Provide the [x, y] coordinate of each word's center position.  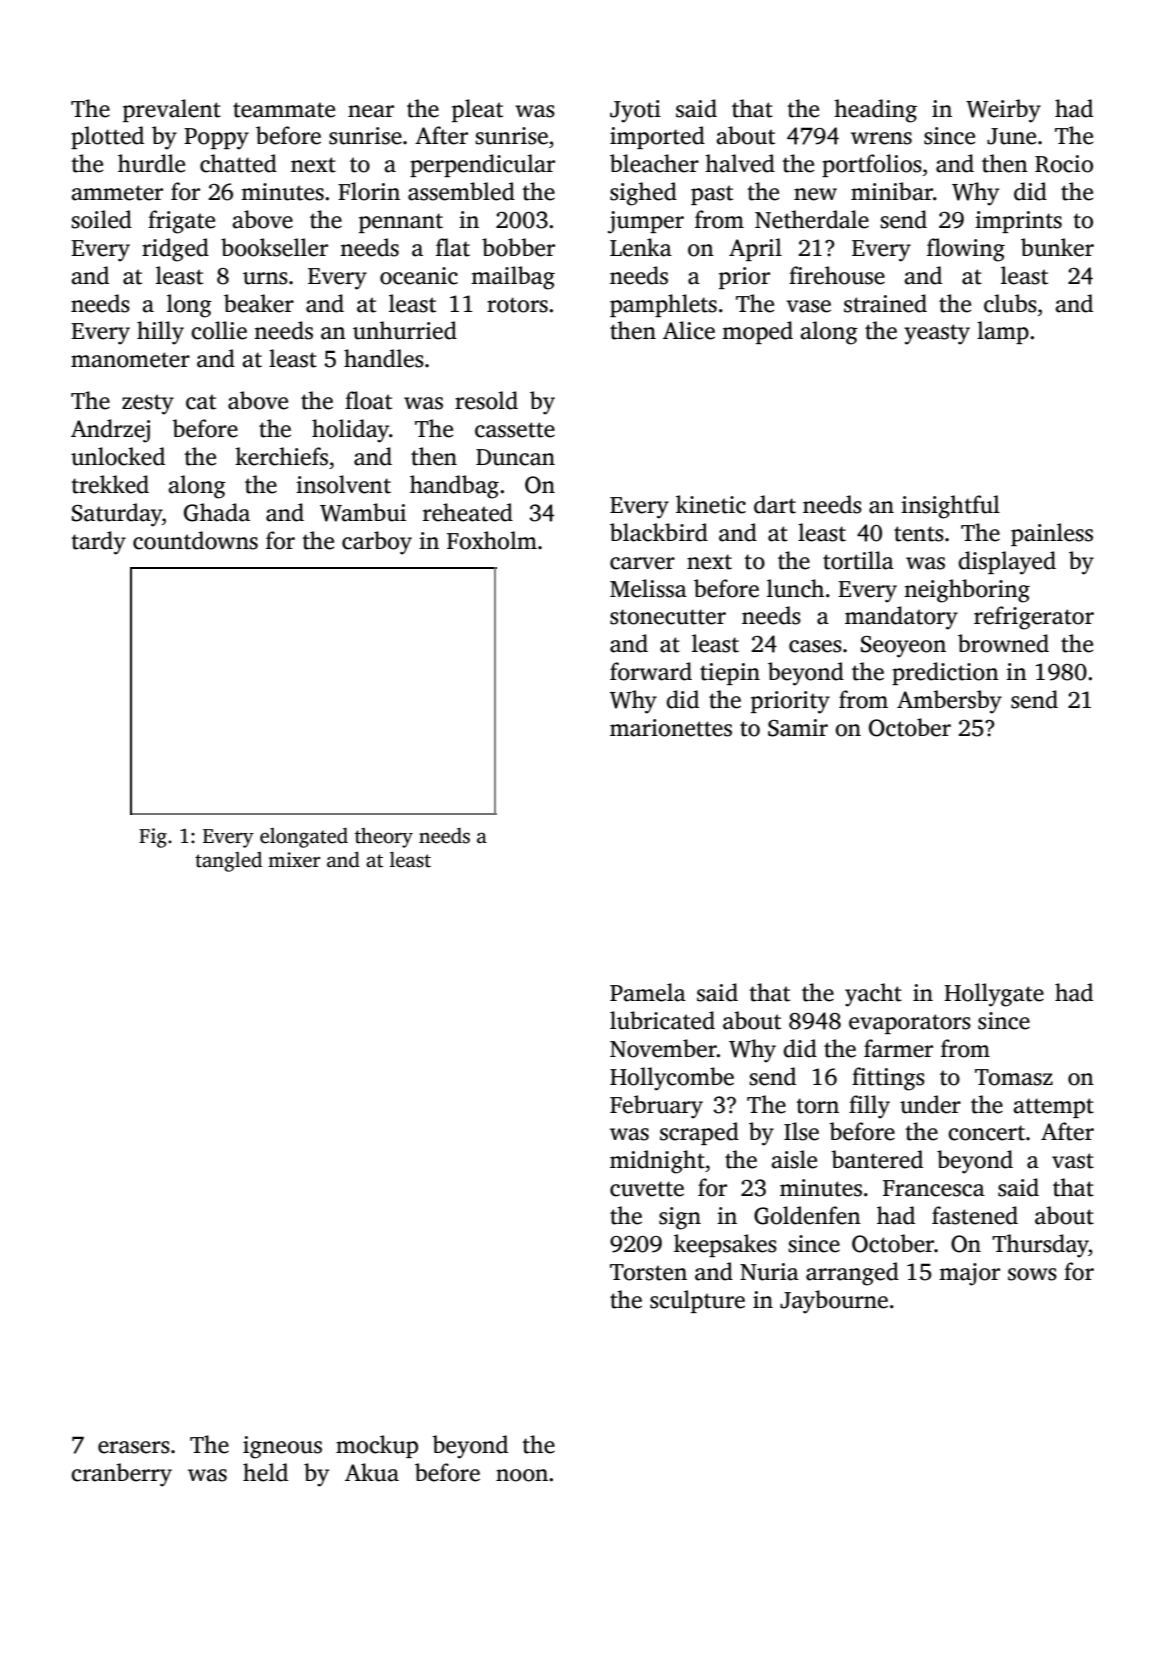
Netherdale [812, 219]
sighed [643, 194]
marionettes [671, 728]
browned [1003, 643]
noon [522, 1475]
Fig [153, 838]
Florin [369, 191]
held [265, 1472]
